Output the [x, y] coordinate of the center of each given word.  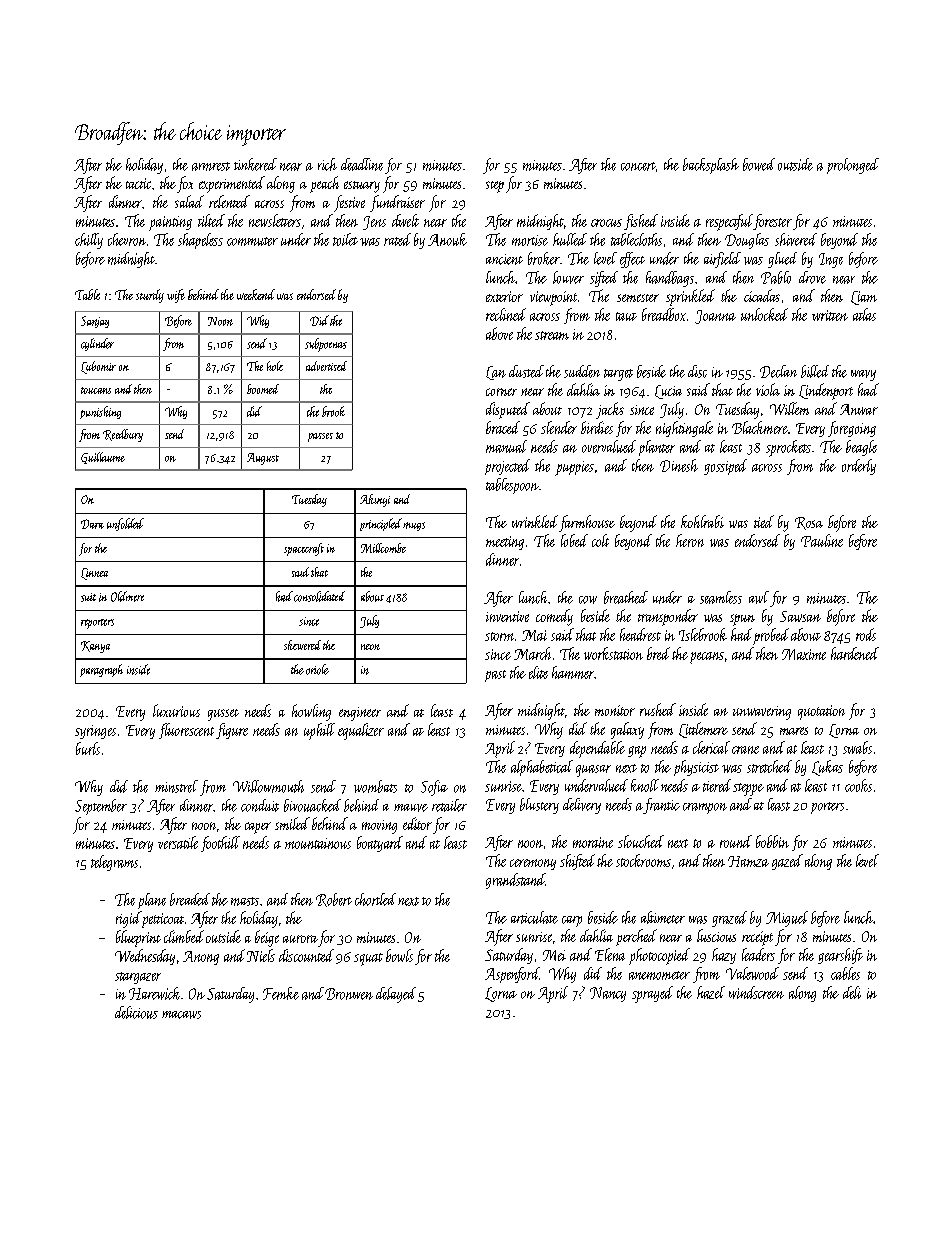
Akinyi [375, 500]
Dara [92, 524]
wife [176, 296]
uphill [319, 731]
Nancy [608, 994]
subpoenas [326, 345]
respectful [729, 222]
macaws [181, 1015]
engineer [360, 714]
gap [637, 752]
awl [759, 597]
